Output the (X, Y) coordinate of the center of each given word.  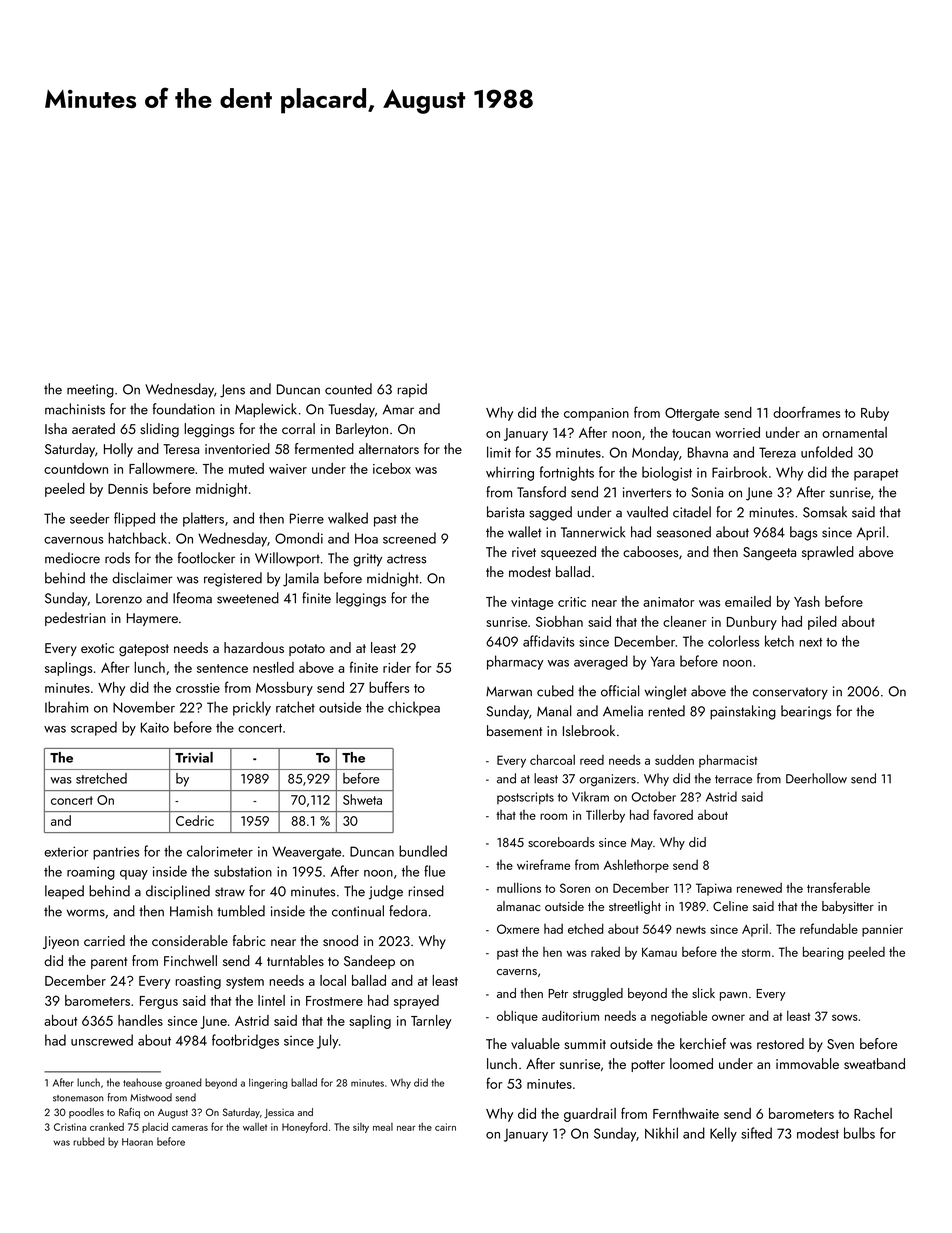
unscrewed (102, 1040)
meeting (90, 391)
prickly (252, 708)
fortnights (567, 473)
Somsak (825, 512)
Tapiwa (714, 889)
